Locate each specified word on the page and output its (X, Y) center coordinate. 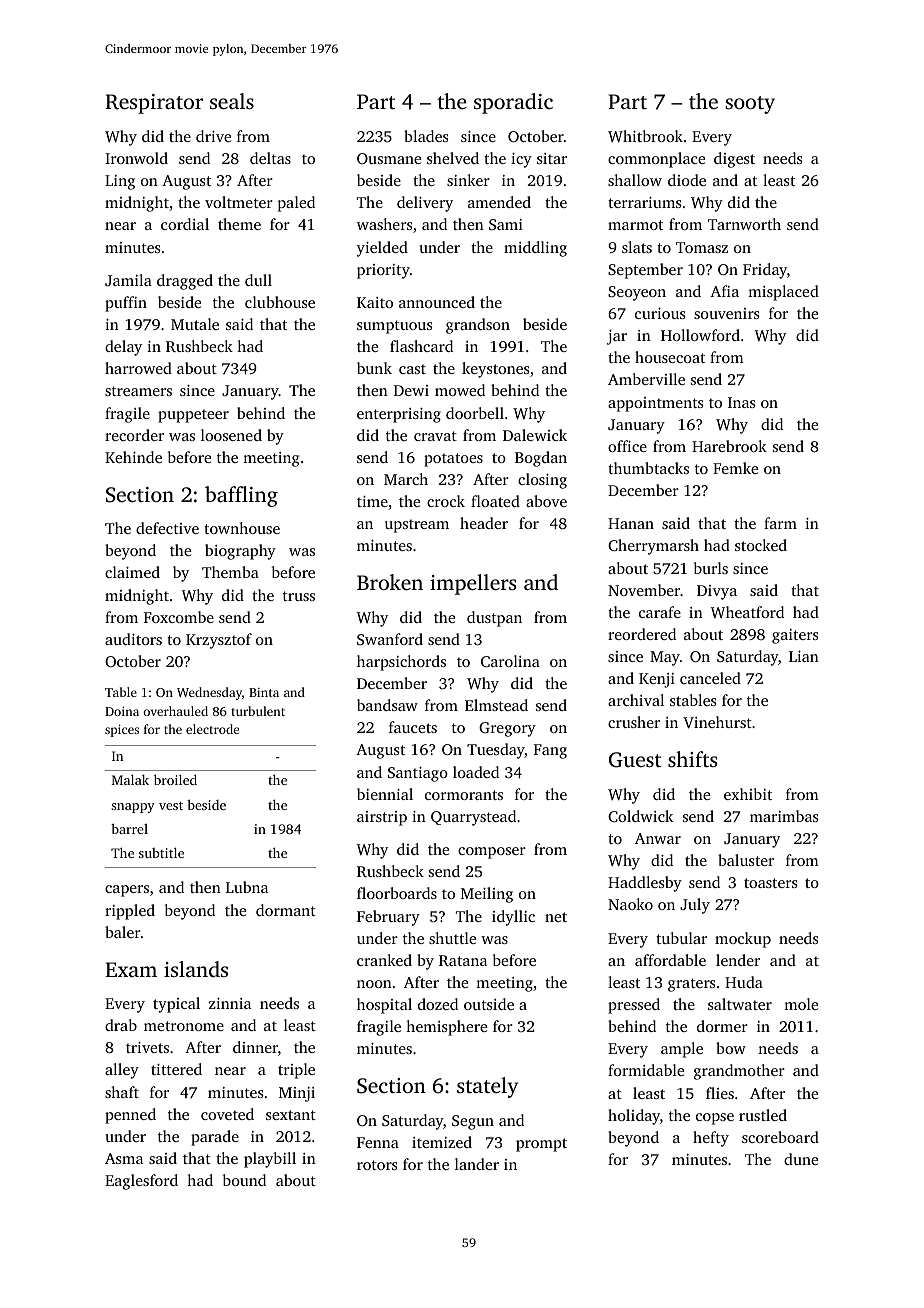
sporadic (513, 103)
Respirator (154, 104)
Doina (122, 711)
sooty (750, 105)
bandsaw (387, 705)
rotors (377, 1165)
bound (244, 1180)
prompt (541, 1145)
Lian (804, 656)
